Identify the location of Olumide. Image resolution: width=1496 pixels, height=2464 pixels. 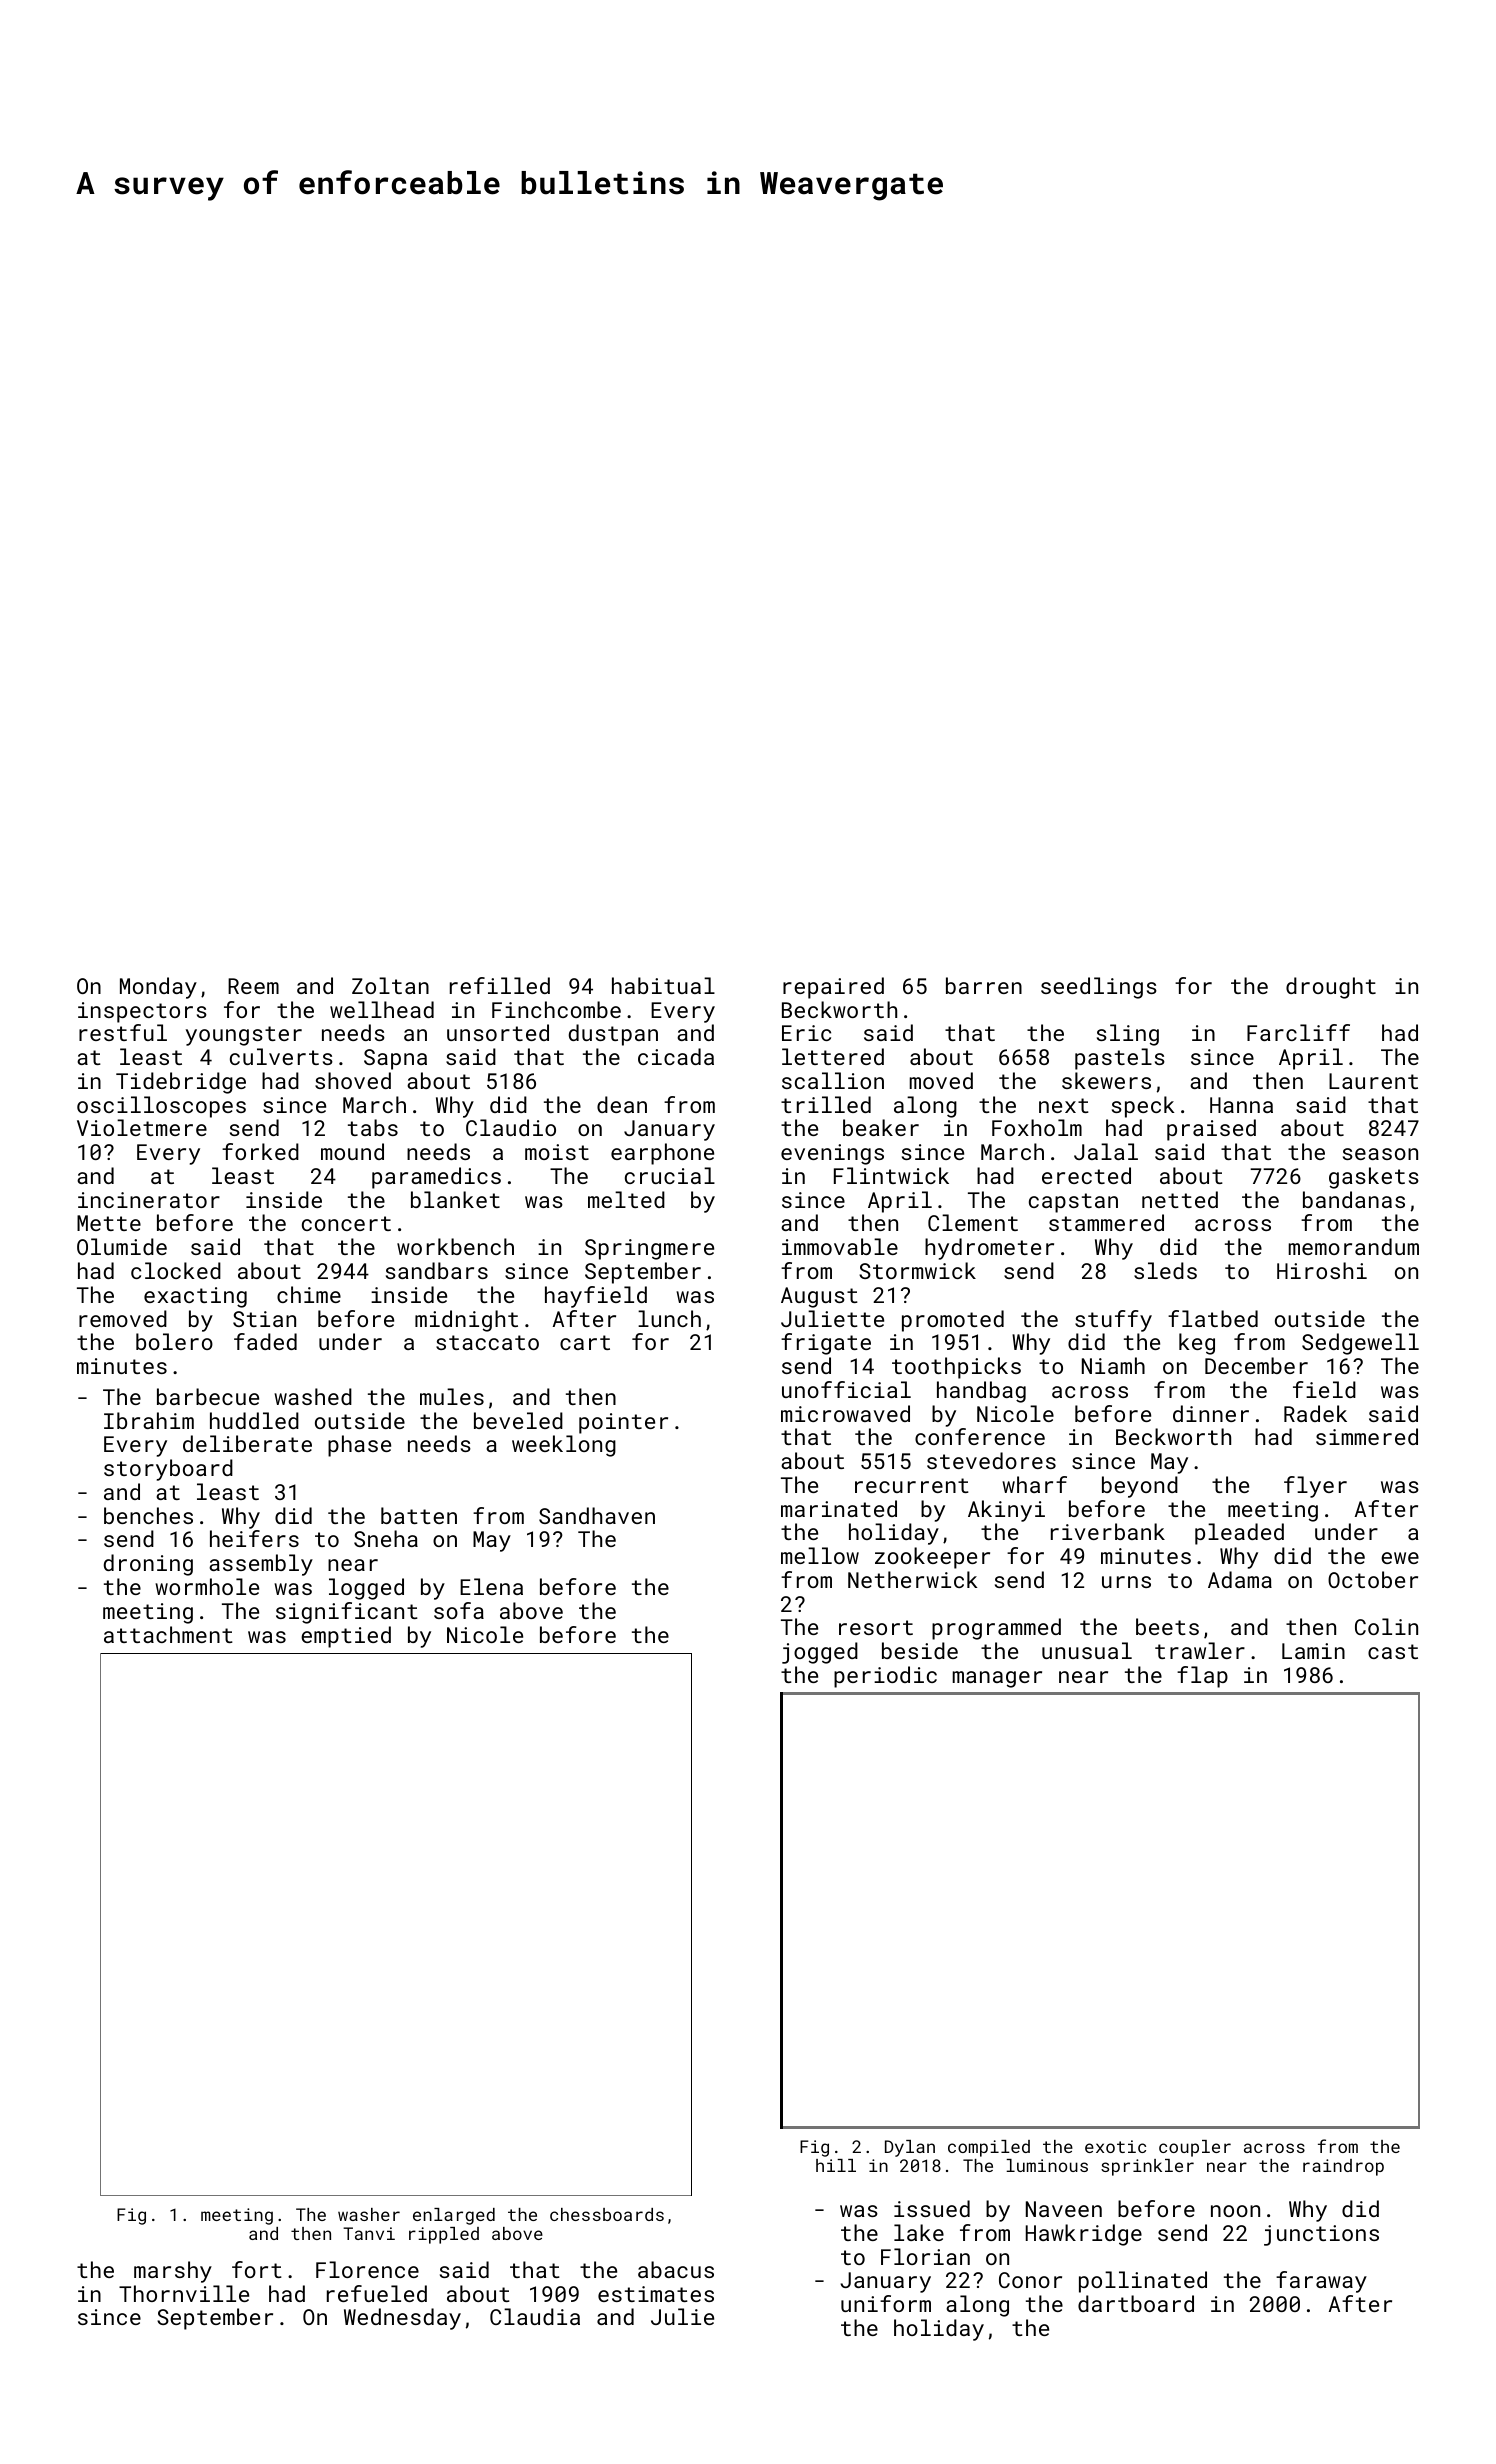
(122, 1246).
